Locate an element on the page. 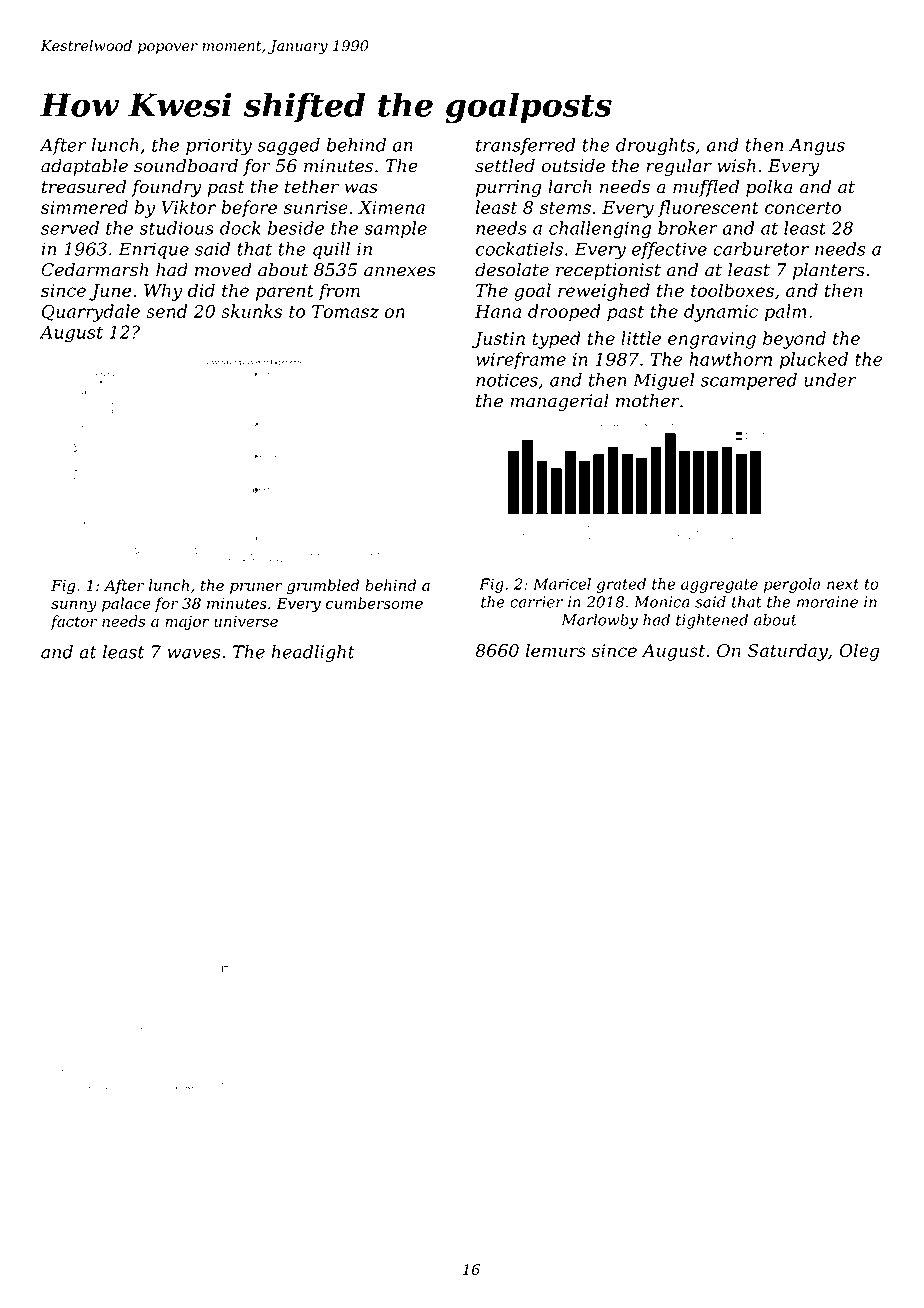 This image has height=1308, width=924. Maricel is located at coordinates (562, 584).
